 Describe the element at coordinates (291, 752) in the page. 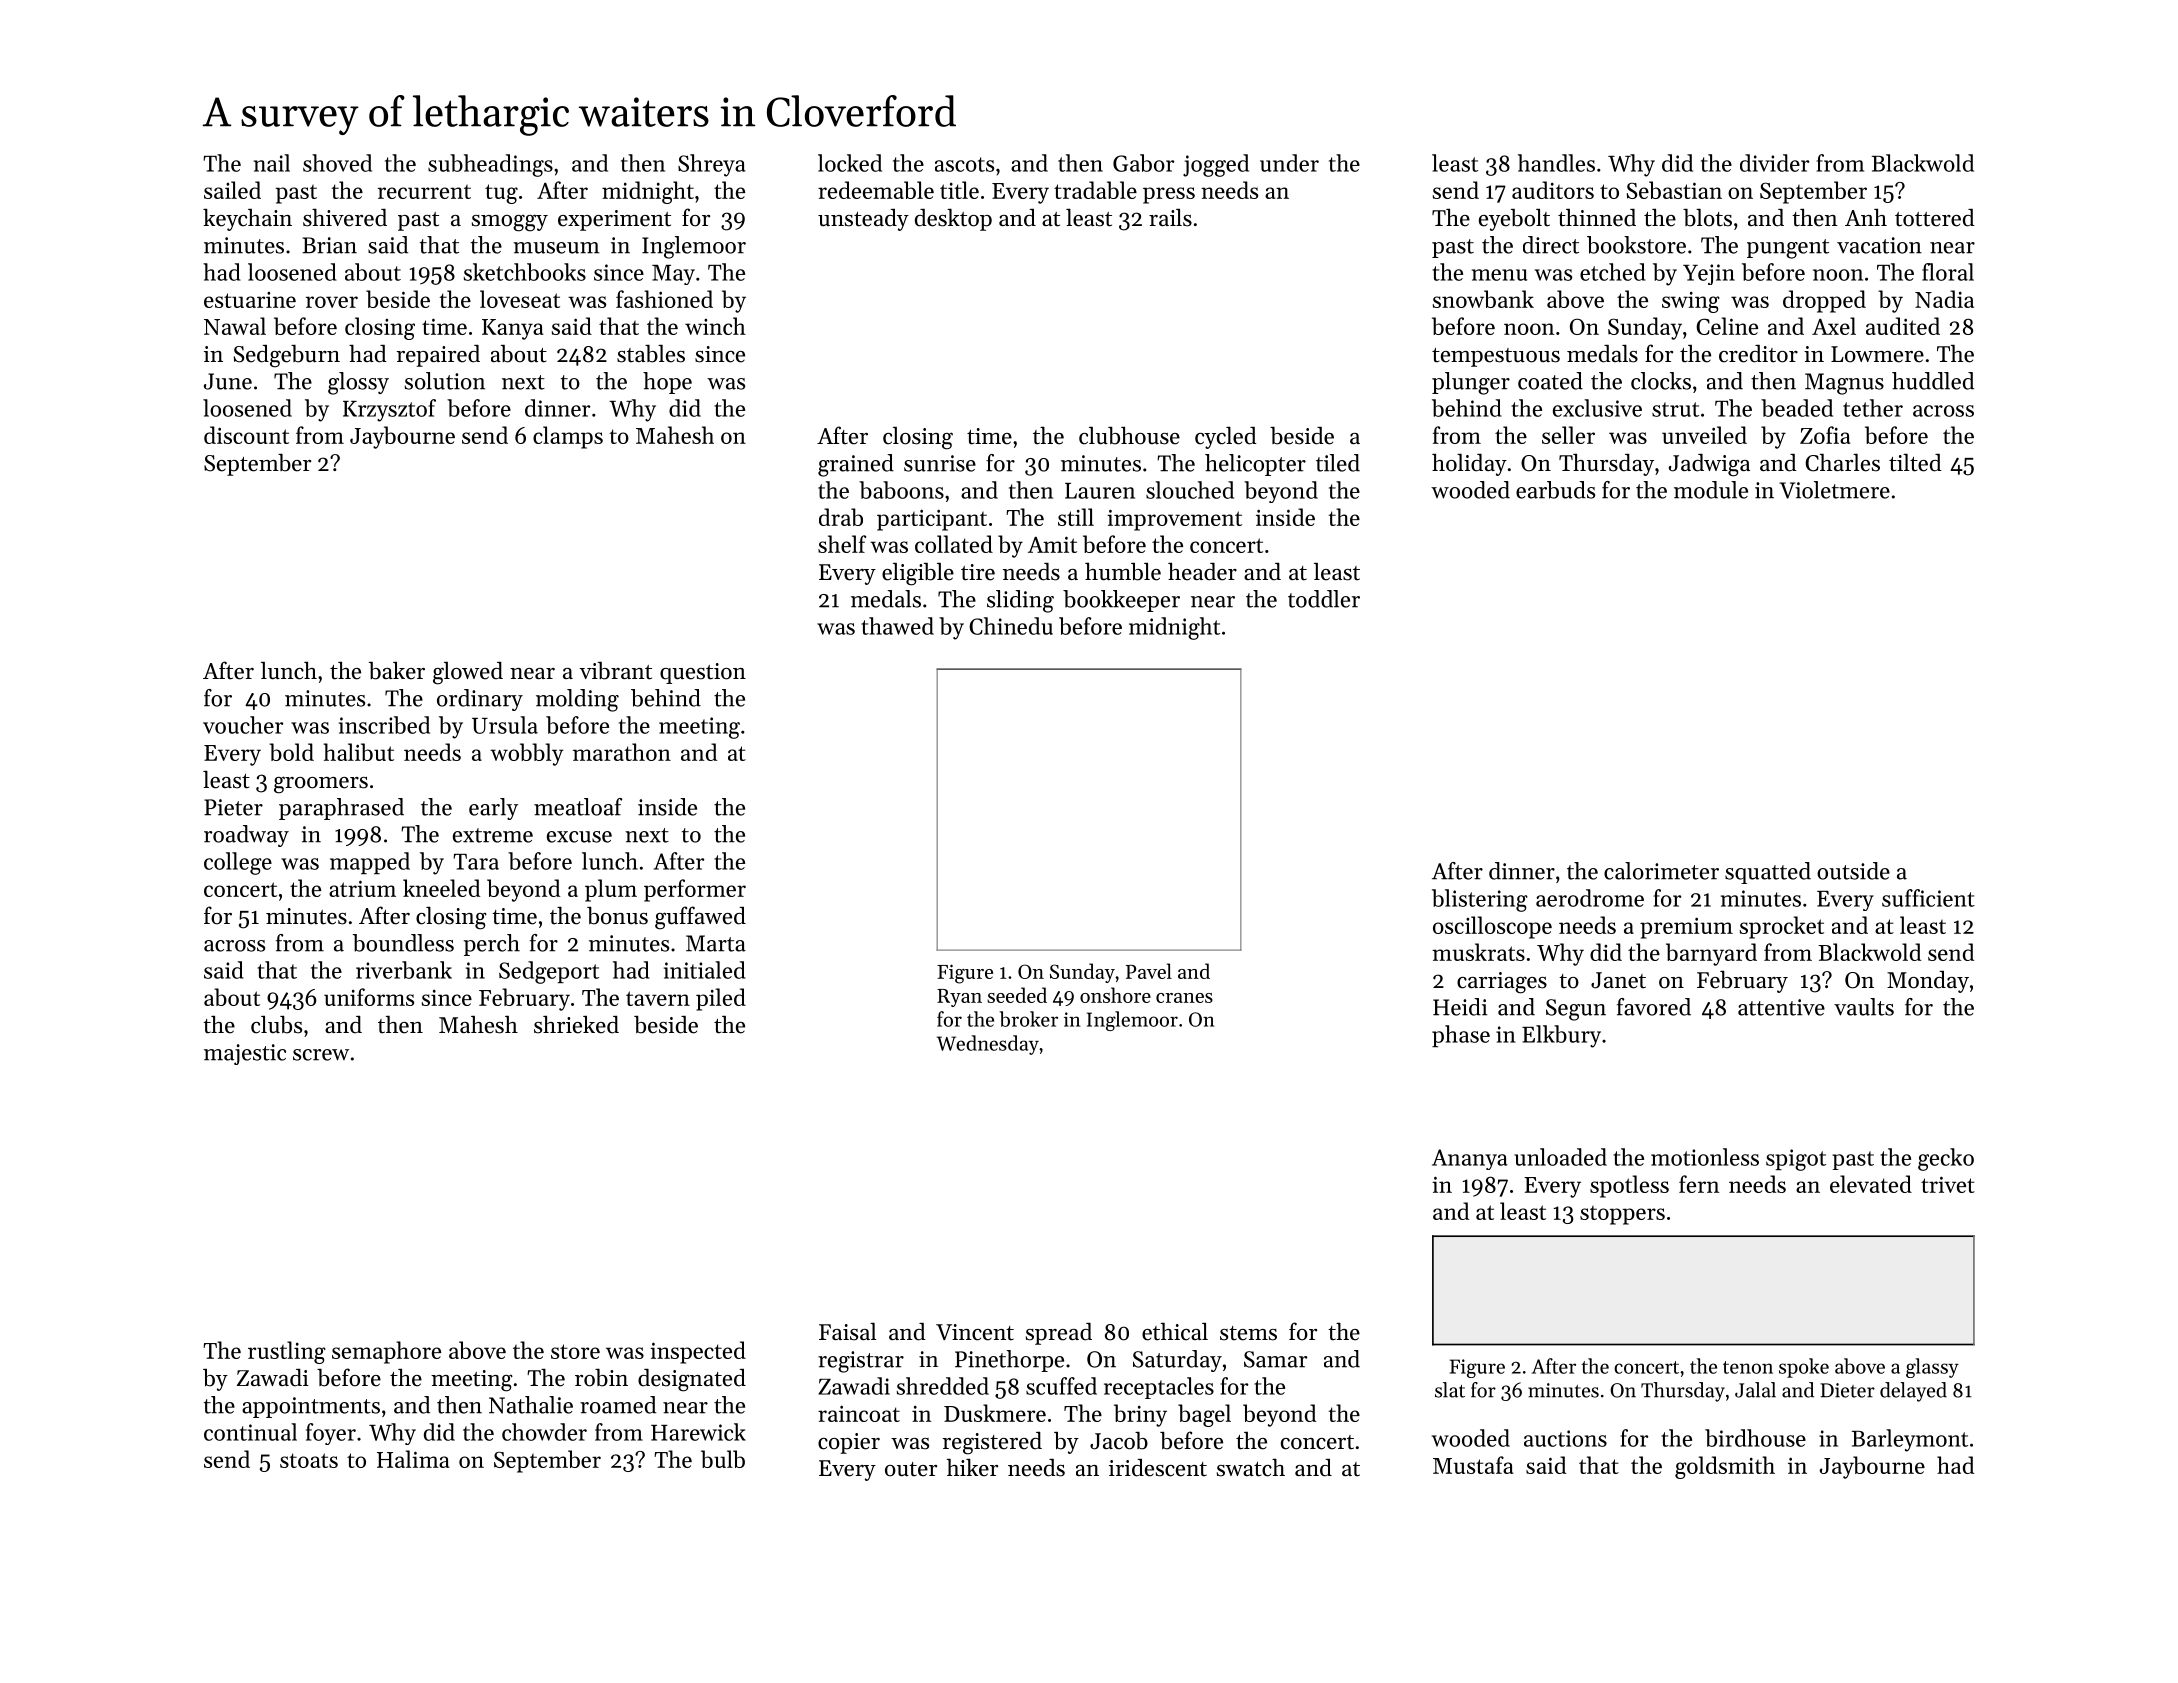

I see `bold` at that location.
